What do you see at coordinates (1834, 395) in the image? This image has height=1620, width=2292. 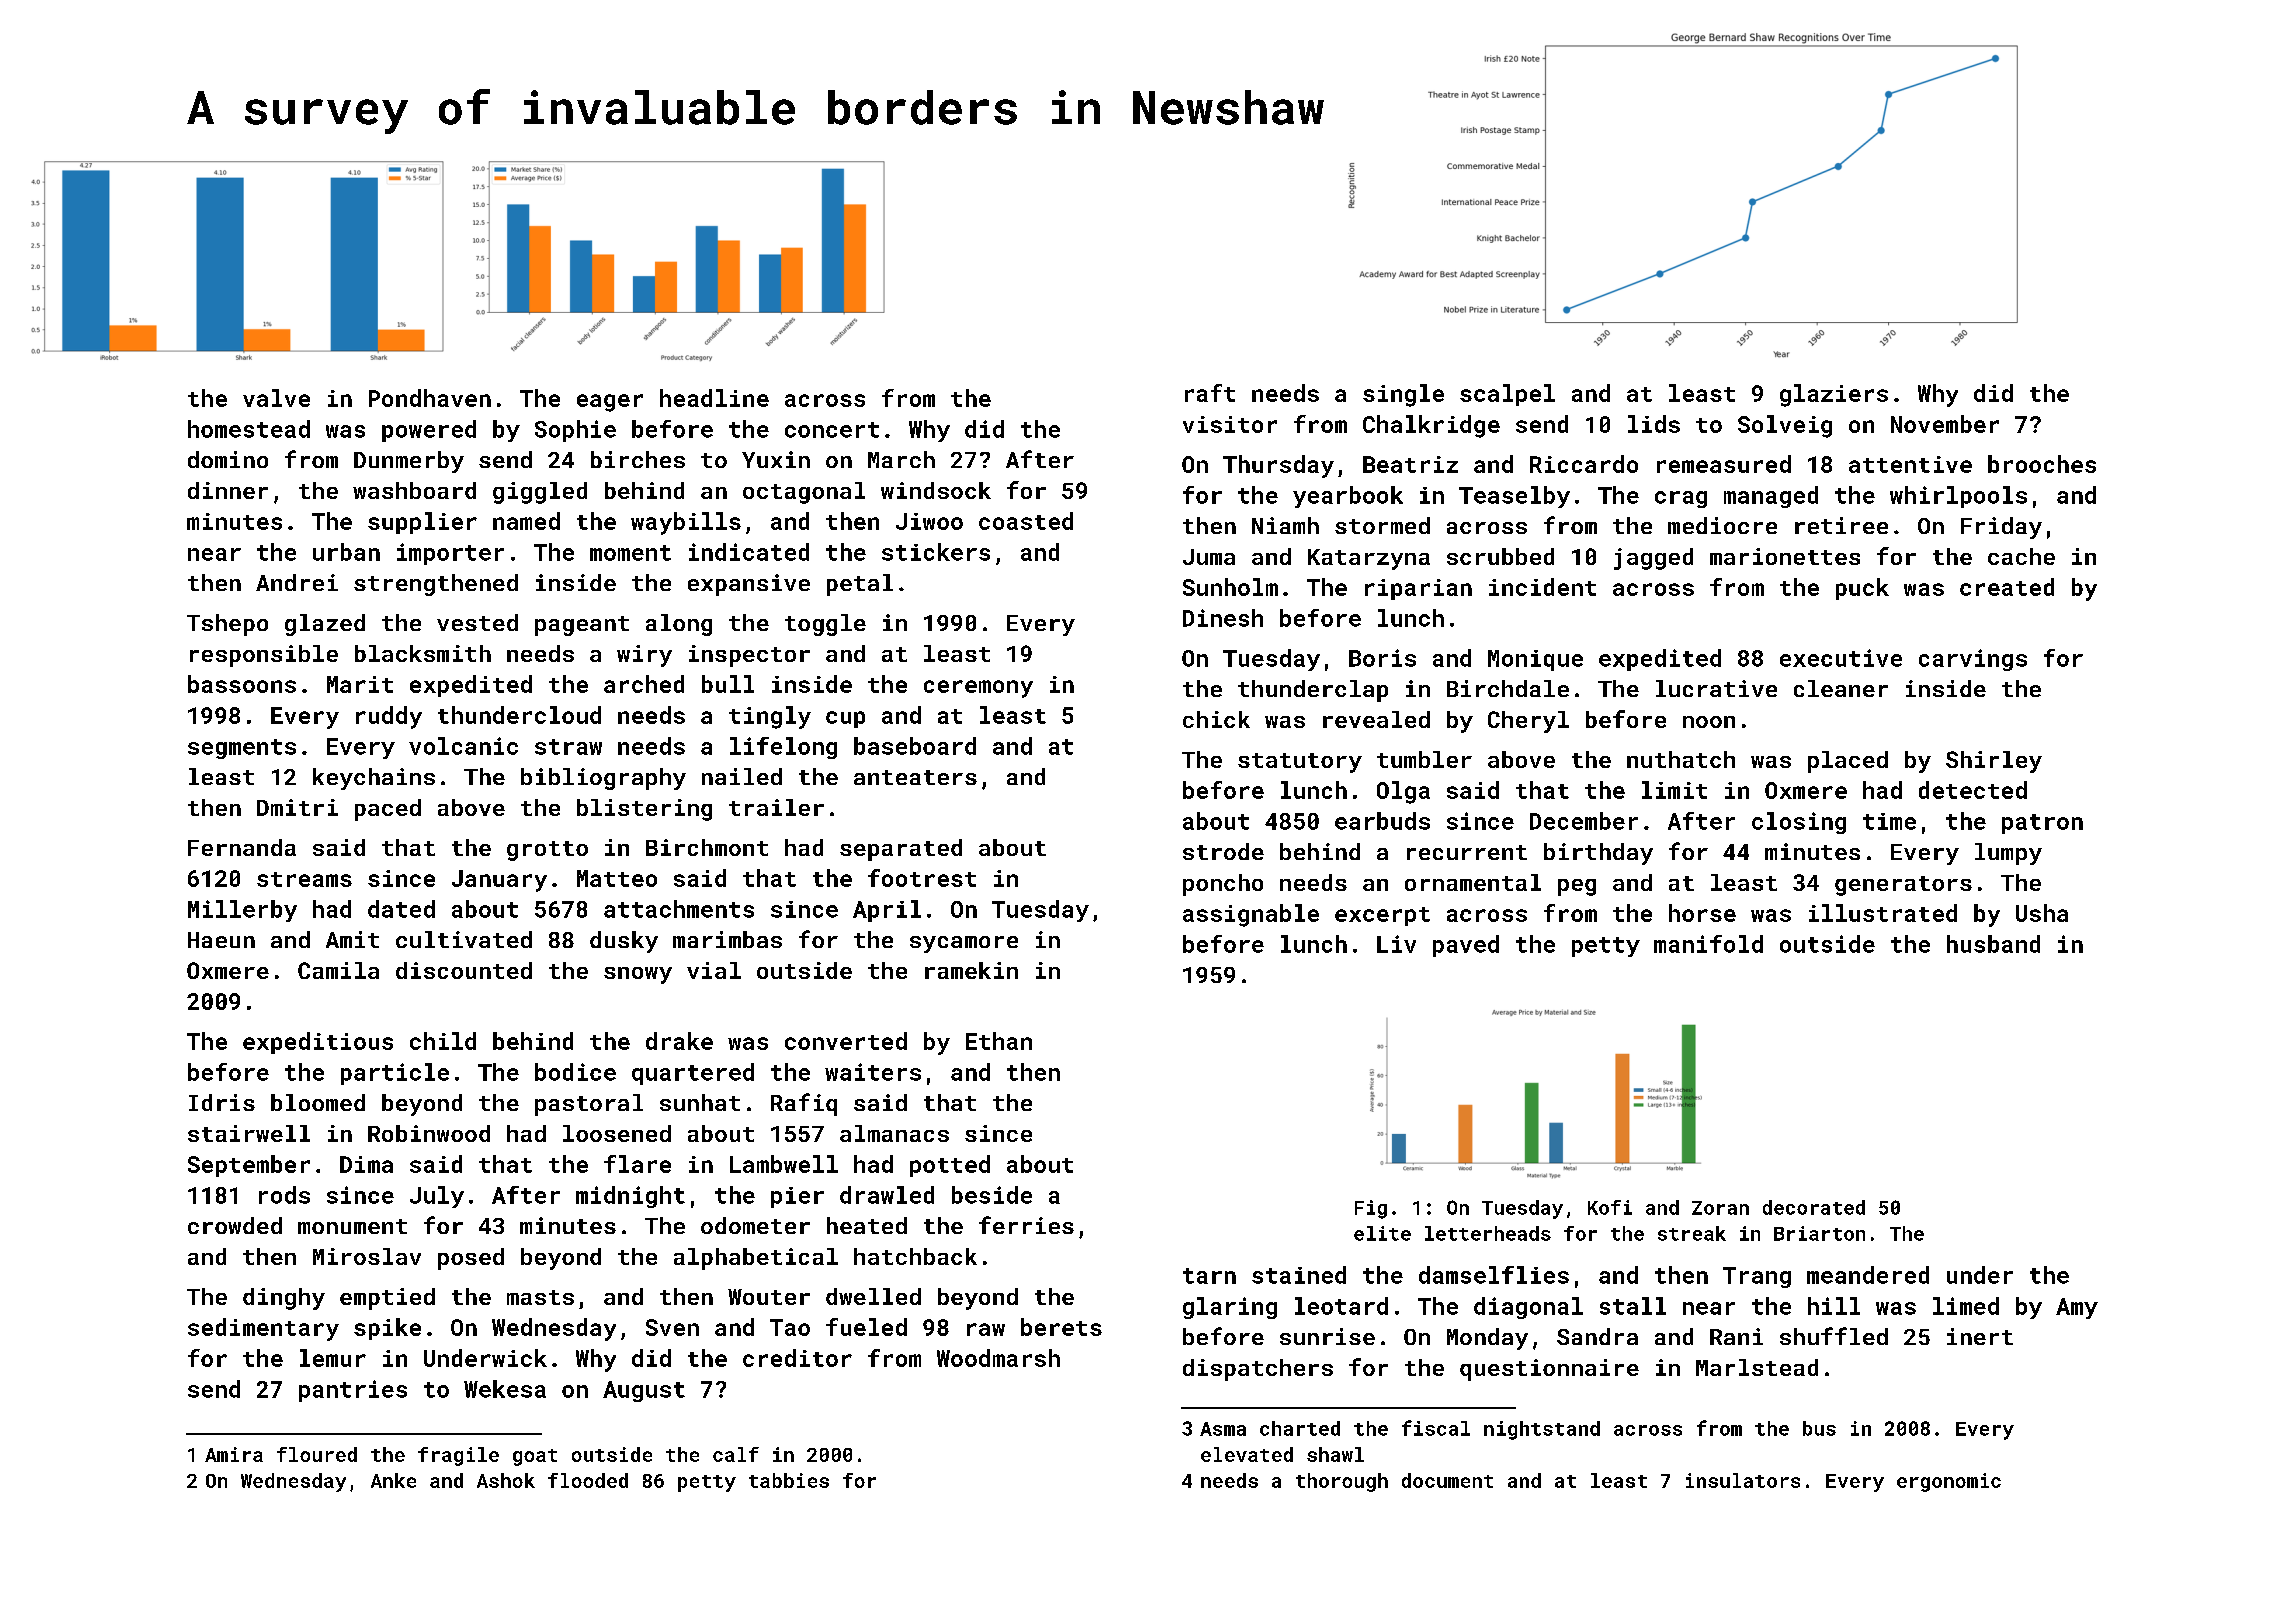 I see `glaziers` at bounding box center [1834, 395].
